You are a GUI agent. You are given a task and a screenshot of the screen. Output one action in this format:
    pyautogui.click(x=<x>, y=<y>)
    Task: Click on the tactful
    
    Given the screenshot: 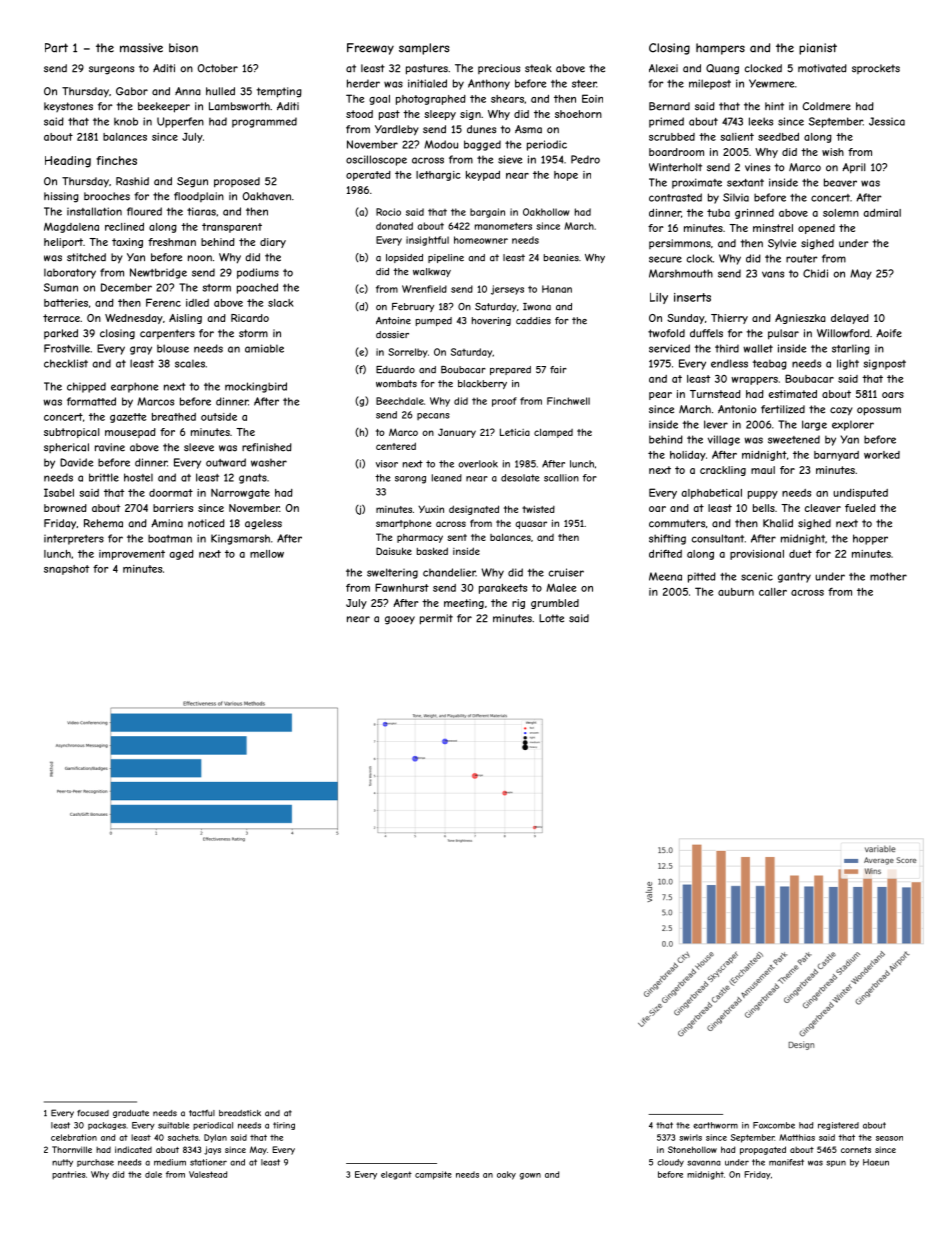 What is the action you would take?
    pyautogui.click(x=202, y=1113)
